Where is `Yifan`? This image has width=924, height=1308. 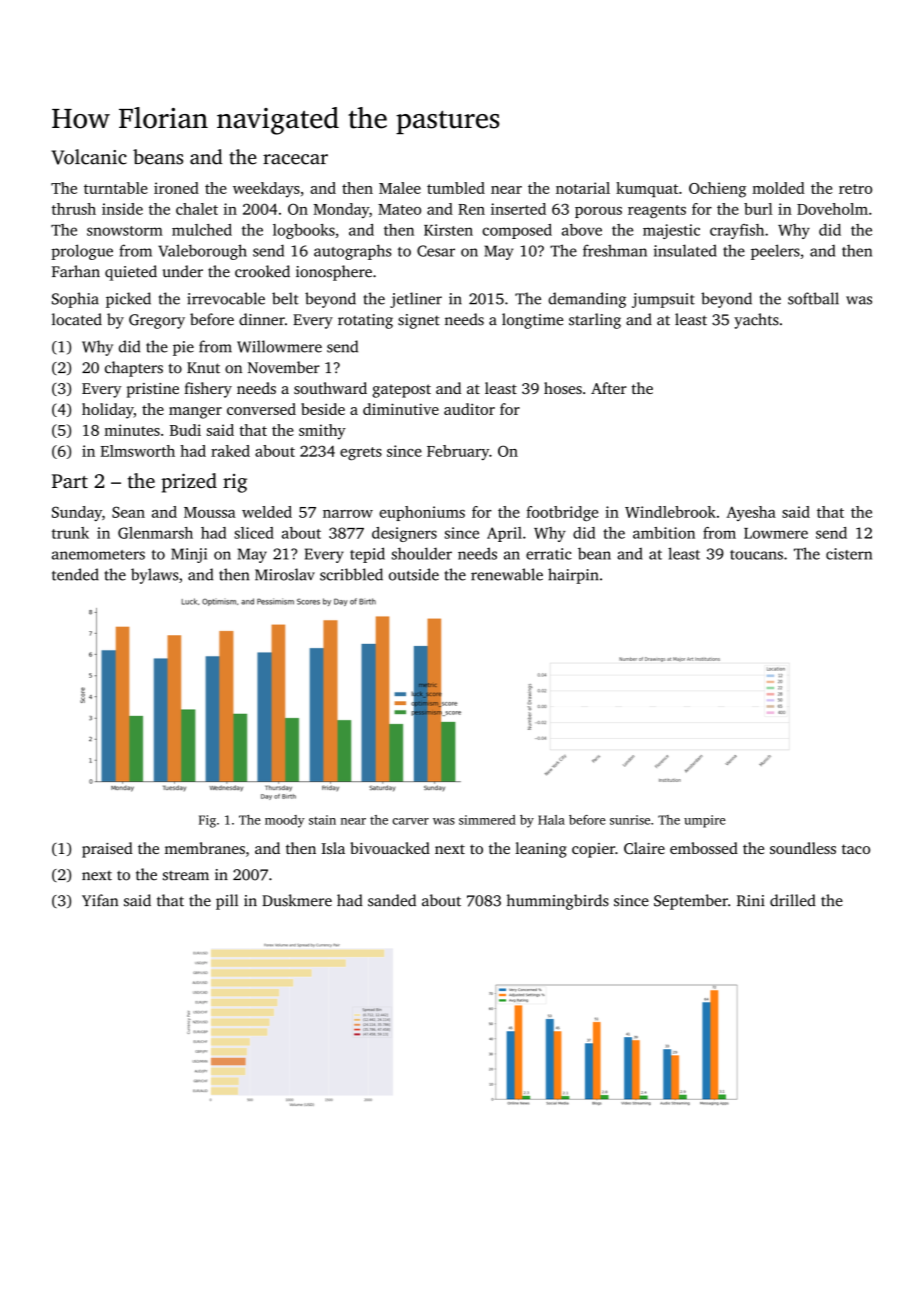
Yifan is located at coordinates (100, 900).
